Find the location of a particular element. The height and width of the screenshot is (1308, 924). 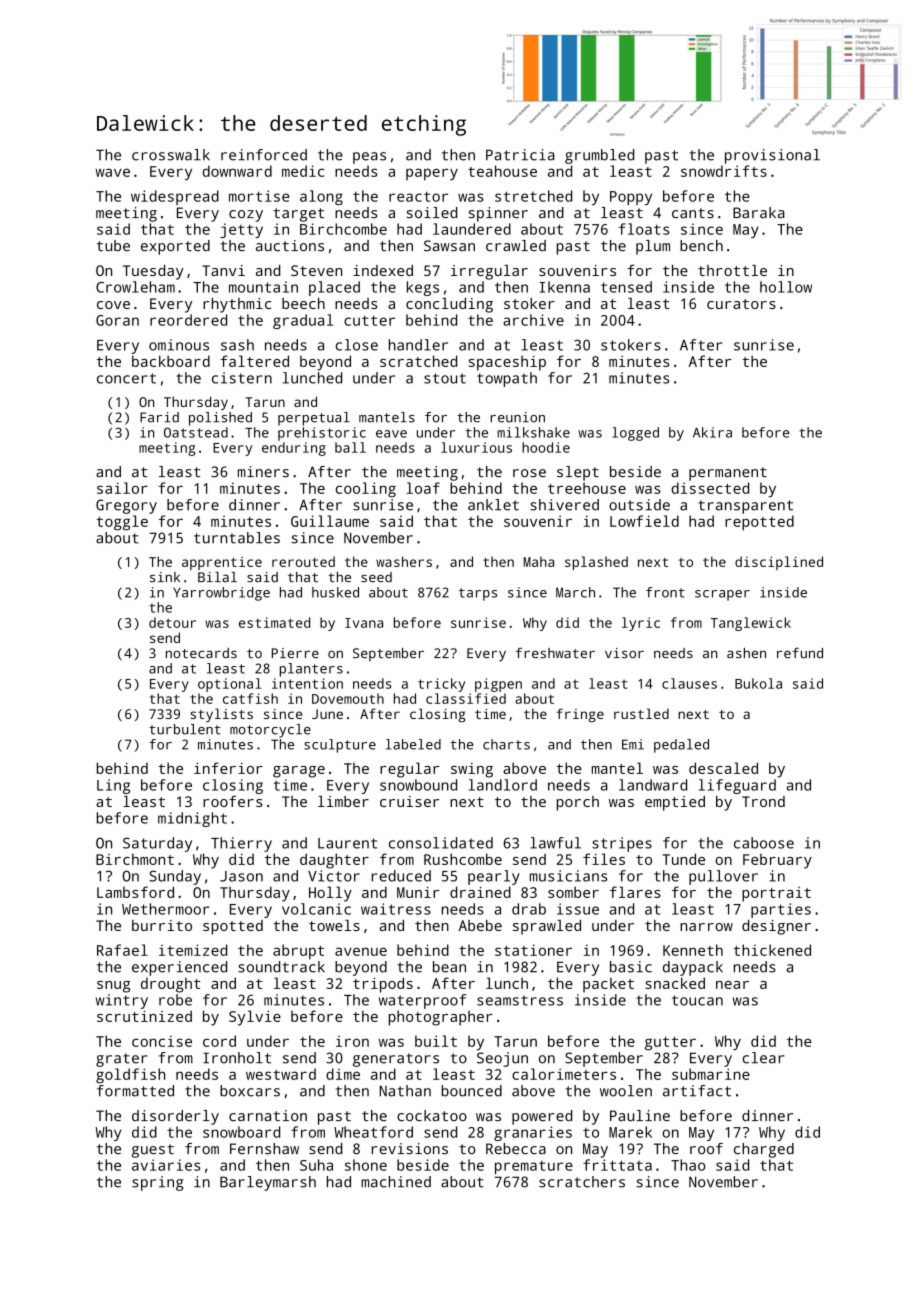

Rafael is located at coordinates (122, 950).
